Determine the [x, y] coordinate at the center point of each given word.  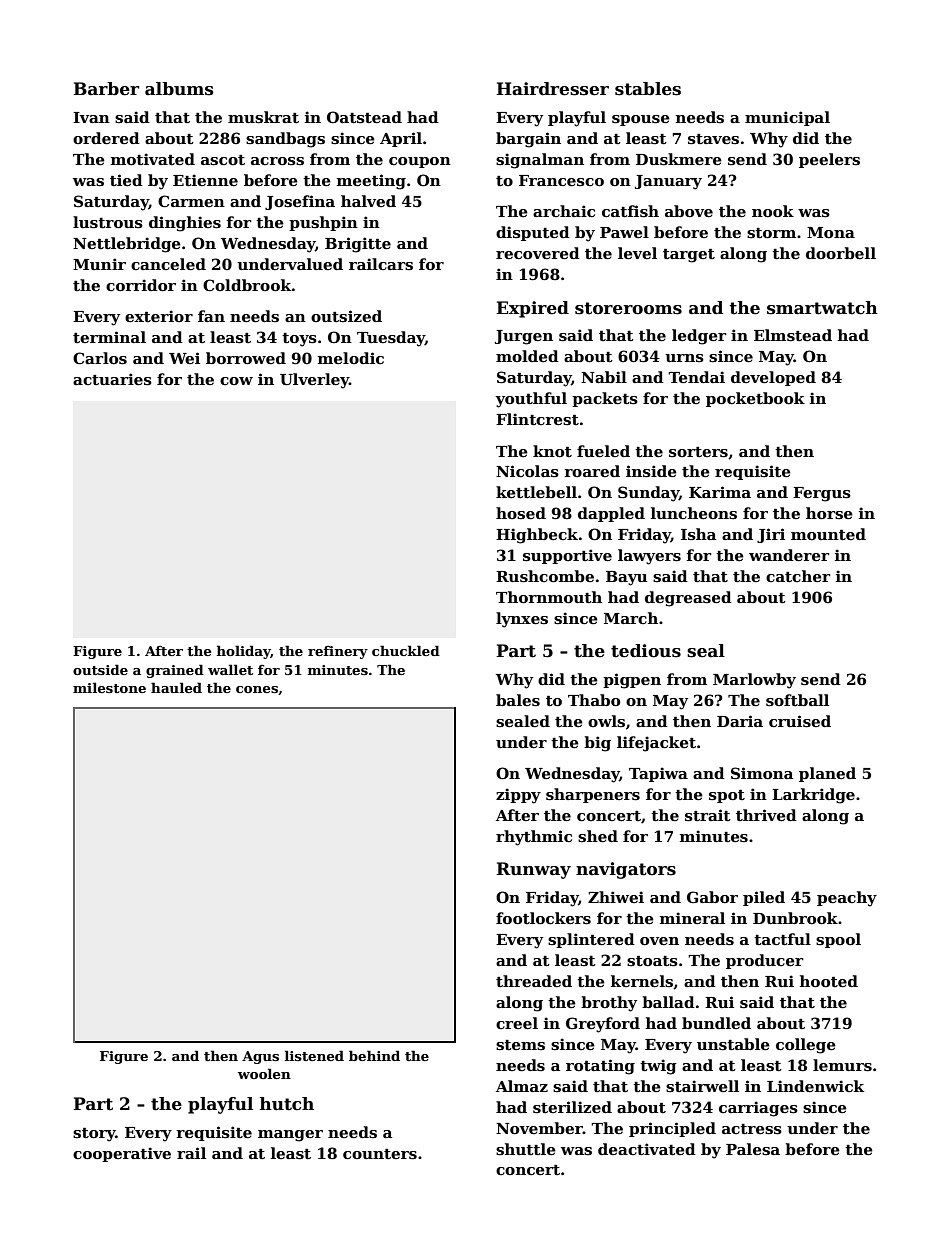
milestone [109, 687]
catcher [798, 576]
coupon [420, 162]
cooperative [122, 1154]
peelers [829, 160]
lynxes [522, 620]
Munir [99, 264]
